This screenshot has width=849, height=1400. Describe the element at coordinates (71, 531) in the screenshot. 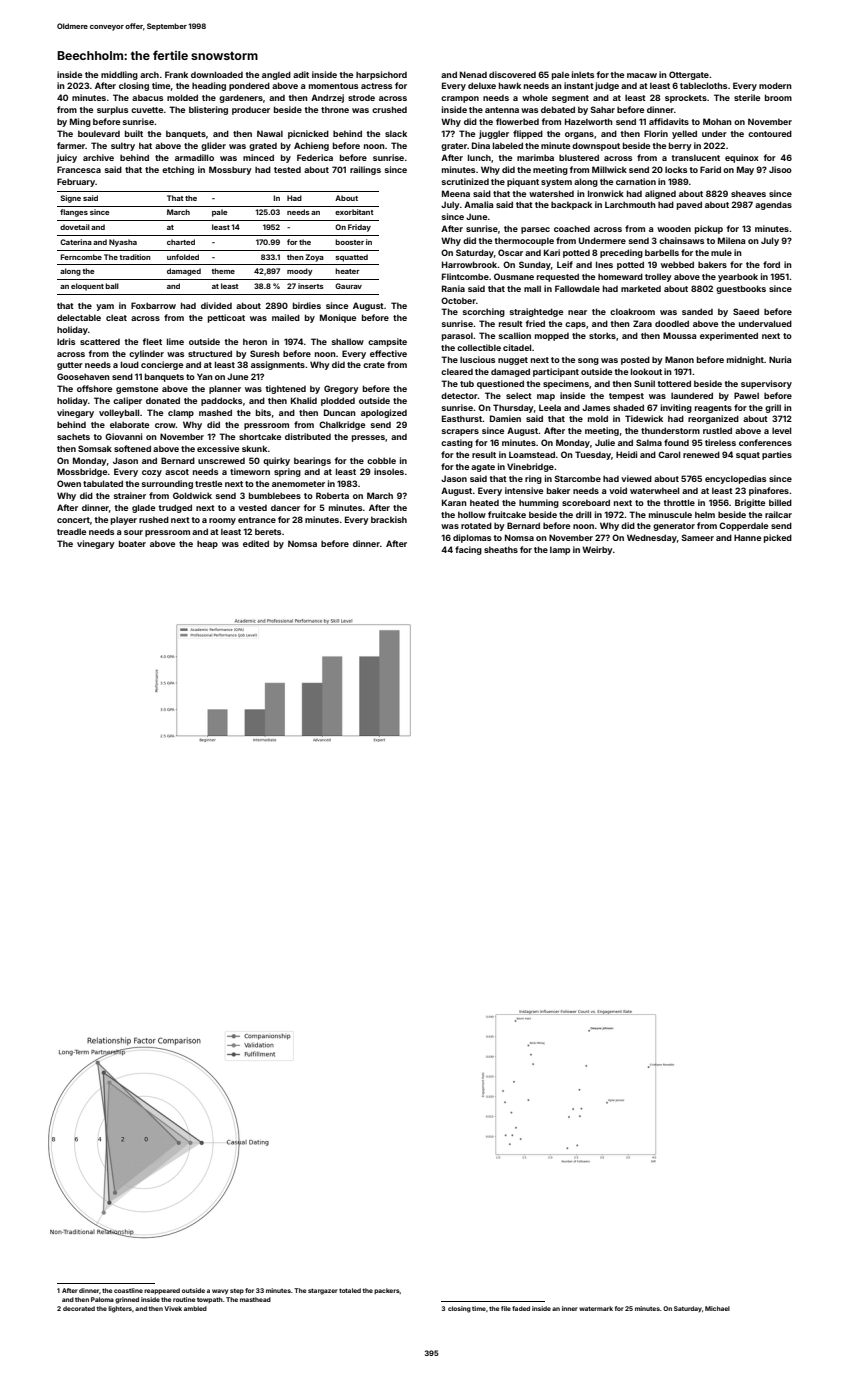

I see `treadle` at that location.
